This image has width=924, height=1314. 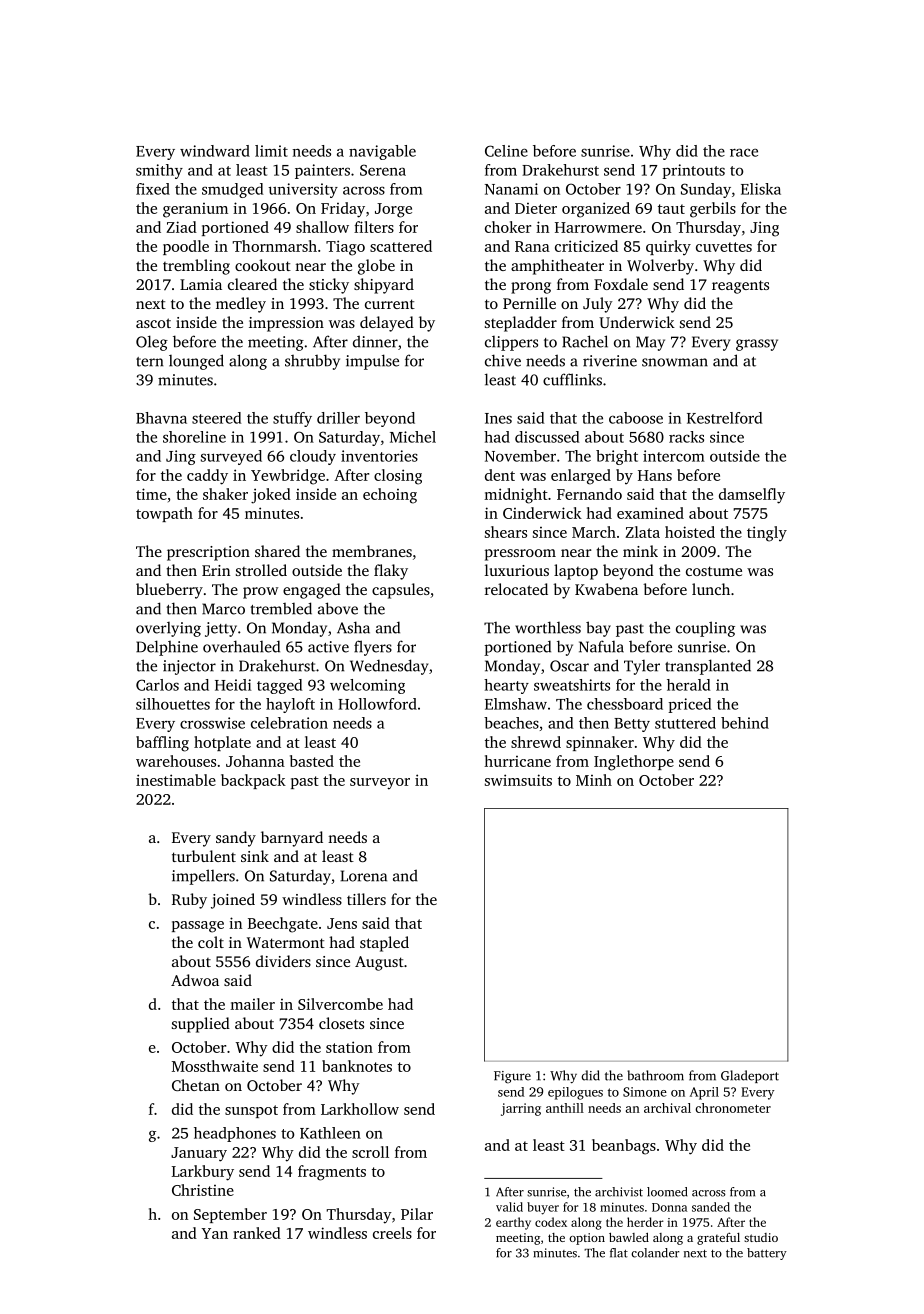 I want to click on behind, so click(x=745, y=723).
